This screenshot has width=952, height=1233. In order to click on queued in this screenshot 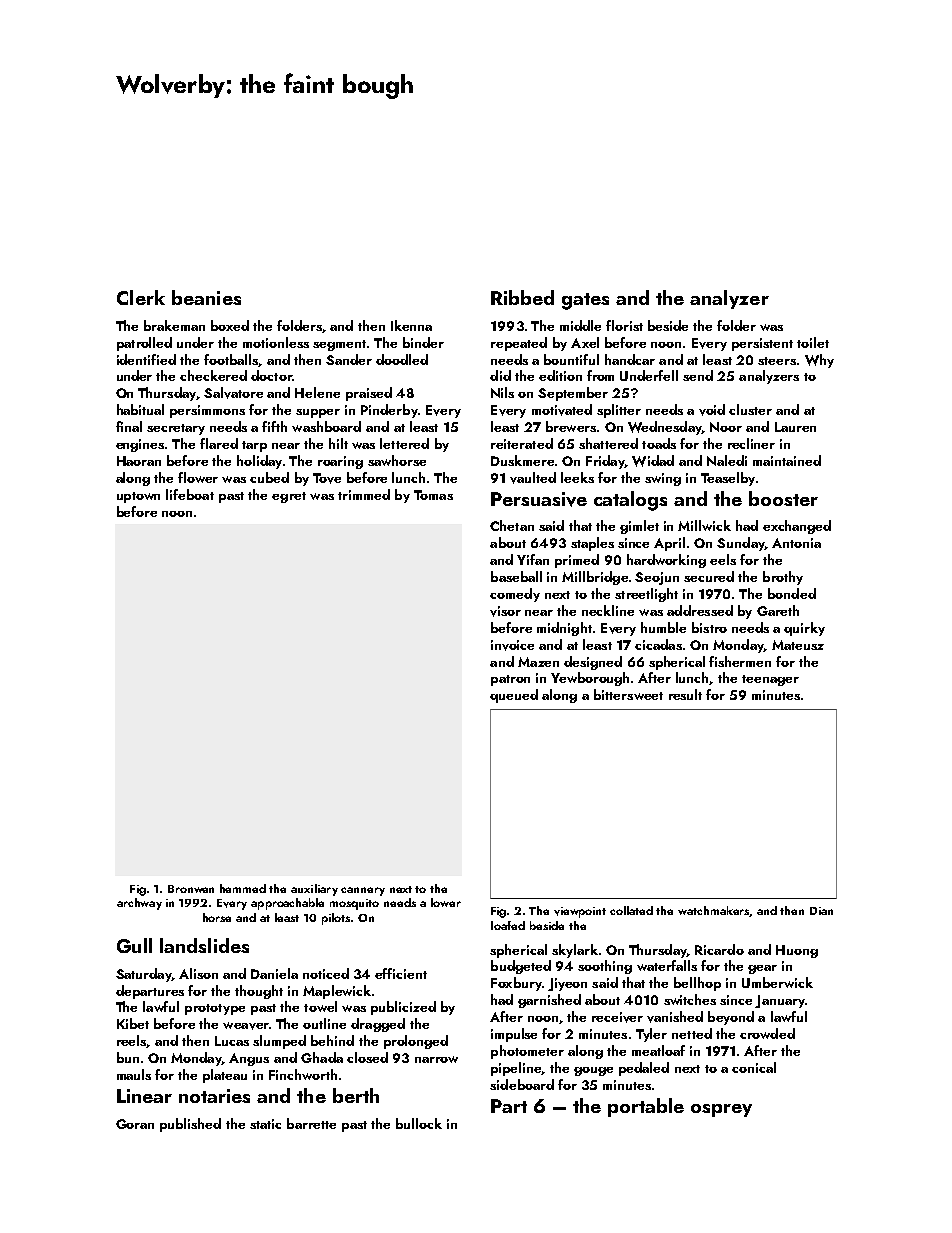, I will do `click(514, 696)`.
